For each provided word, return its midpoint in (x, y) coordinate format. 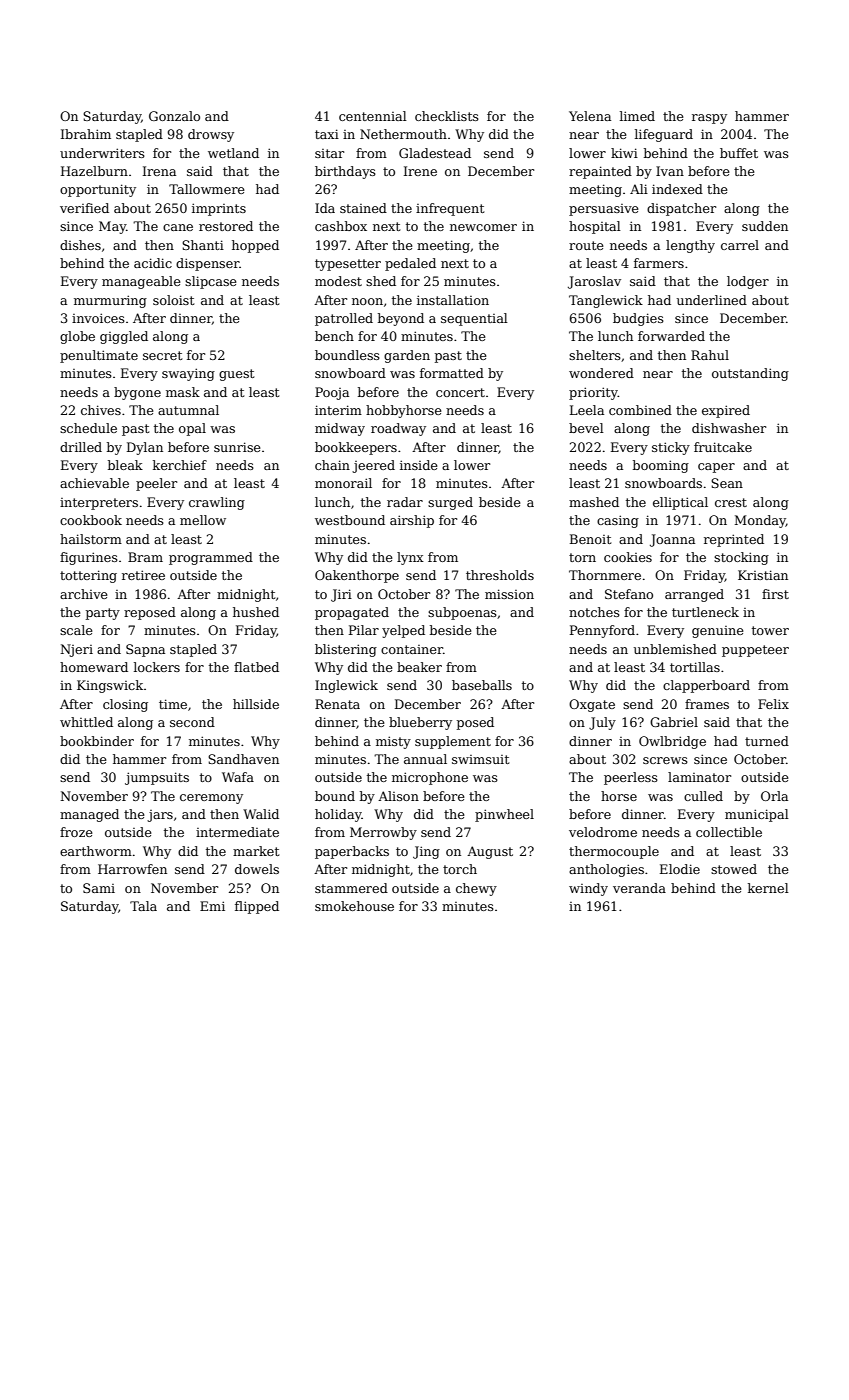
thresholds (500, 575)
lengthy (690, 246)
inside (419, 465)
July (602, 723)
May (112, 227)
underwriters (102, 153)
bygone (137, 393)
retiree (143, 575)
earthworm (96, 851)
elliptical (680, 503)
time (173, 704)
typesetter (348, 265)
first (775, 594)
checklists (447, 116)
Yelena (590, 116)
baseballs (482, 685)
